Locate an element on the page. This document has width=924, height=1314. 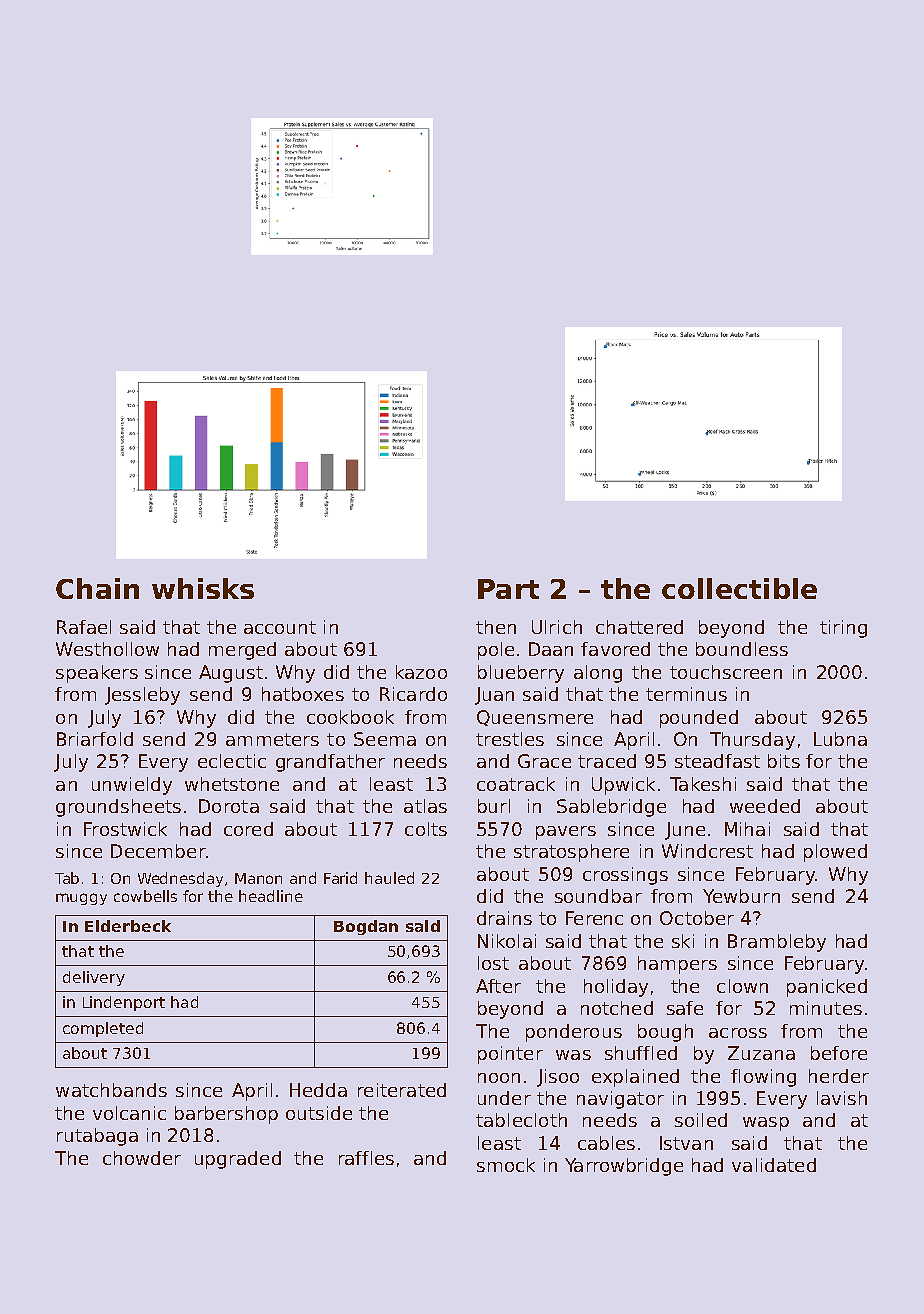
Jisoo is located at coordinates (558, 1078).
